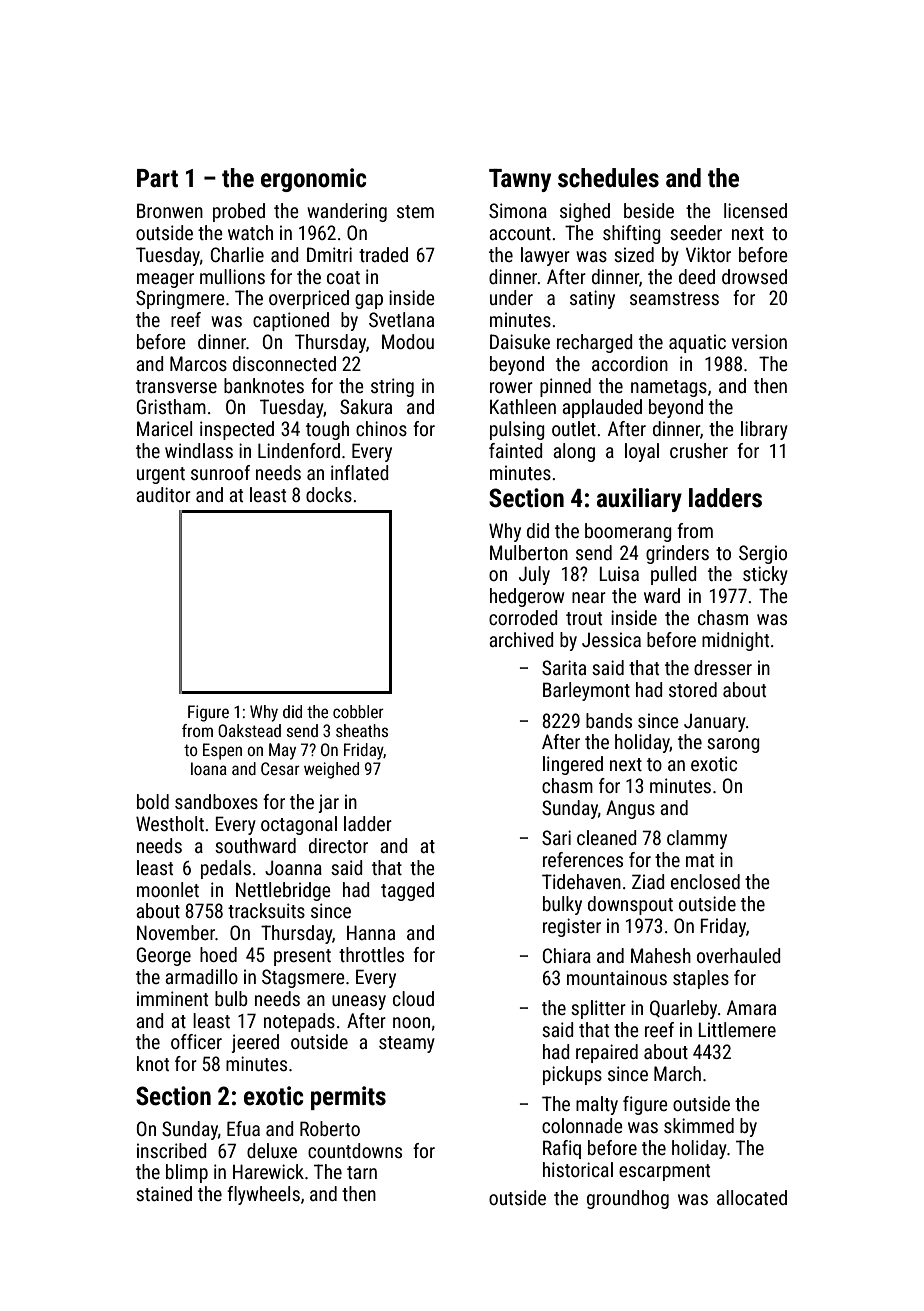  Describe the element at coordinates (752, 1197) in the screenshot. I see `allocated` at that location.
